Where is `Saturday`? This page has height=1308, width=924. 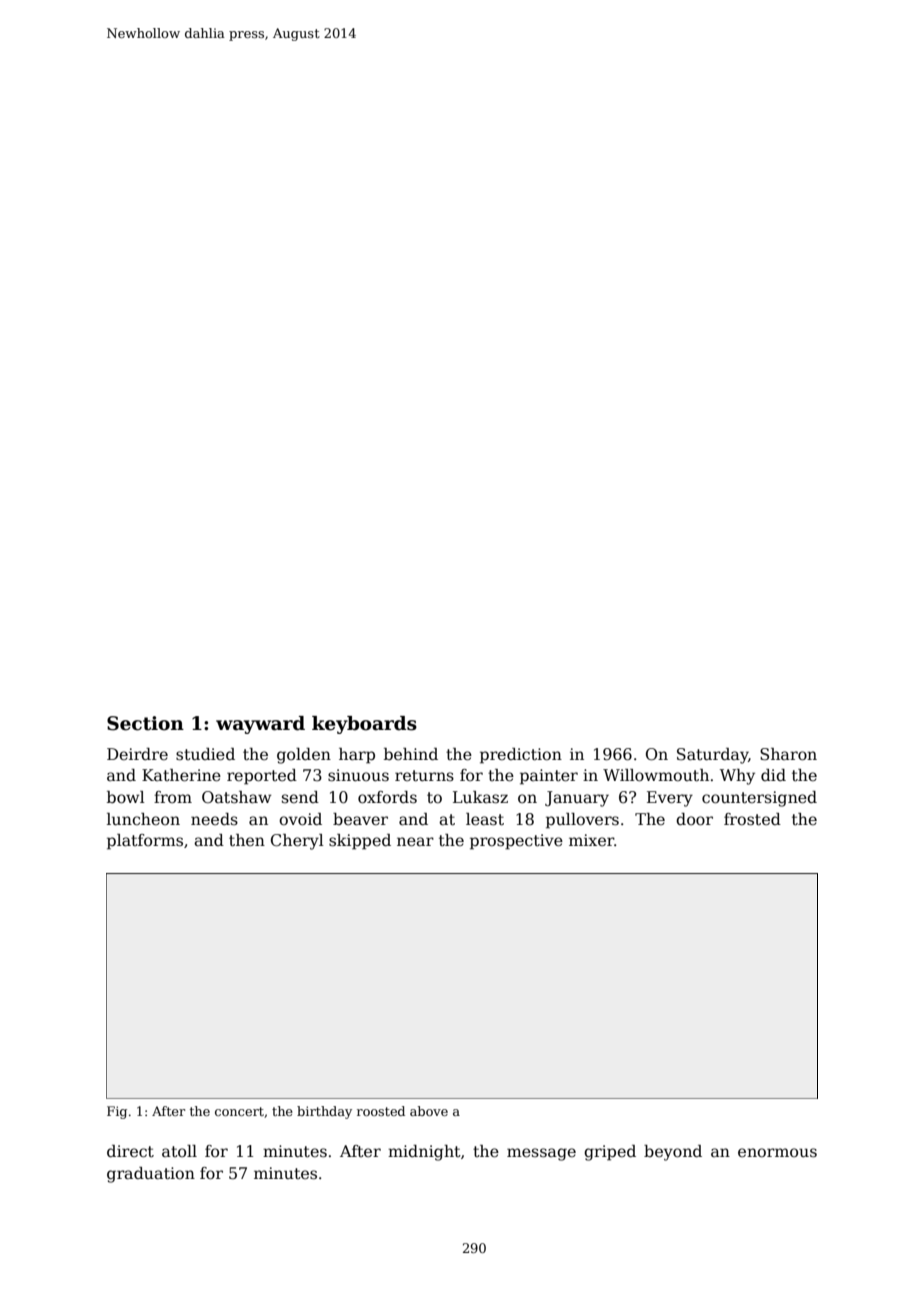 Saturday is located at coordinates (712, 756).
